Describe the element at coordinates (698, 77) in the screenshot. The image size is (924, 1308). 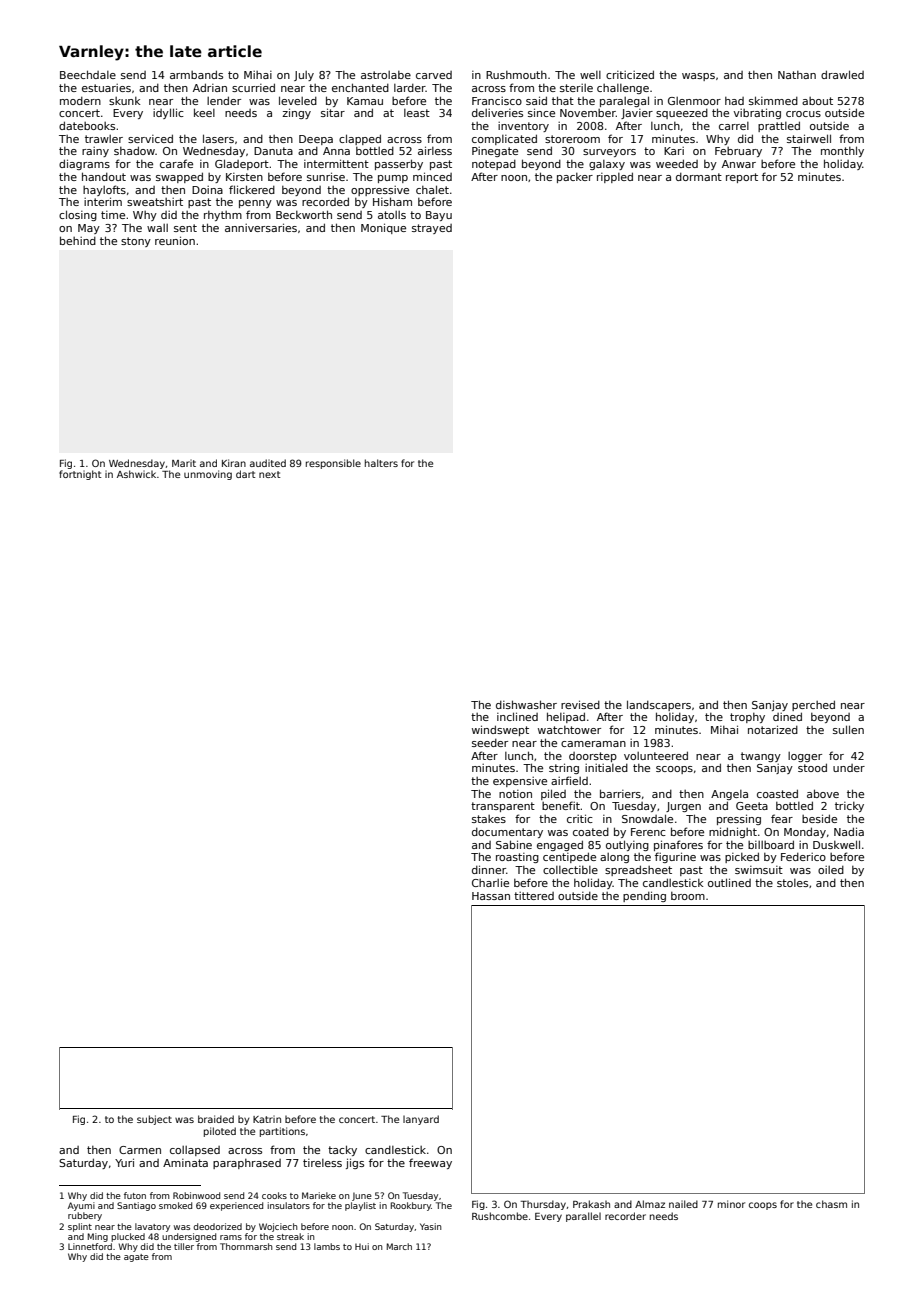
I see `wasps` at that location.
